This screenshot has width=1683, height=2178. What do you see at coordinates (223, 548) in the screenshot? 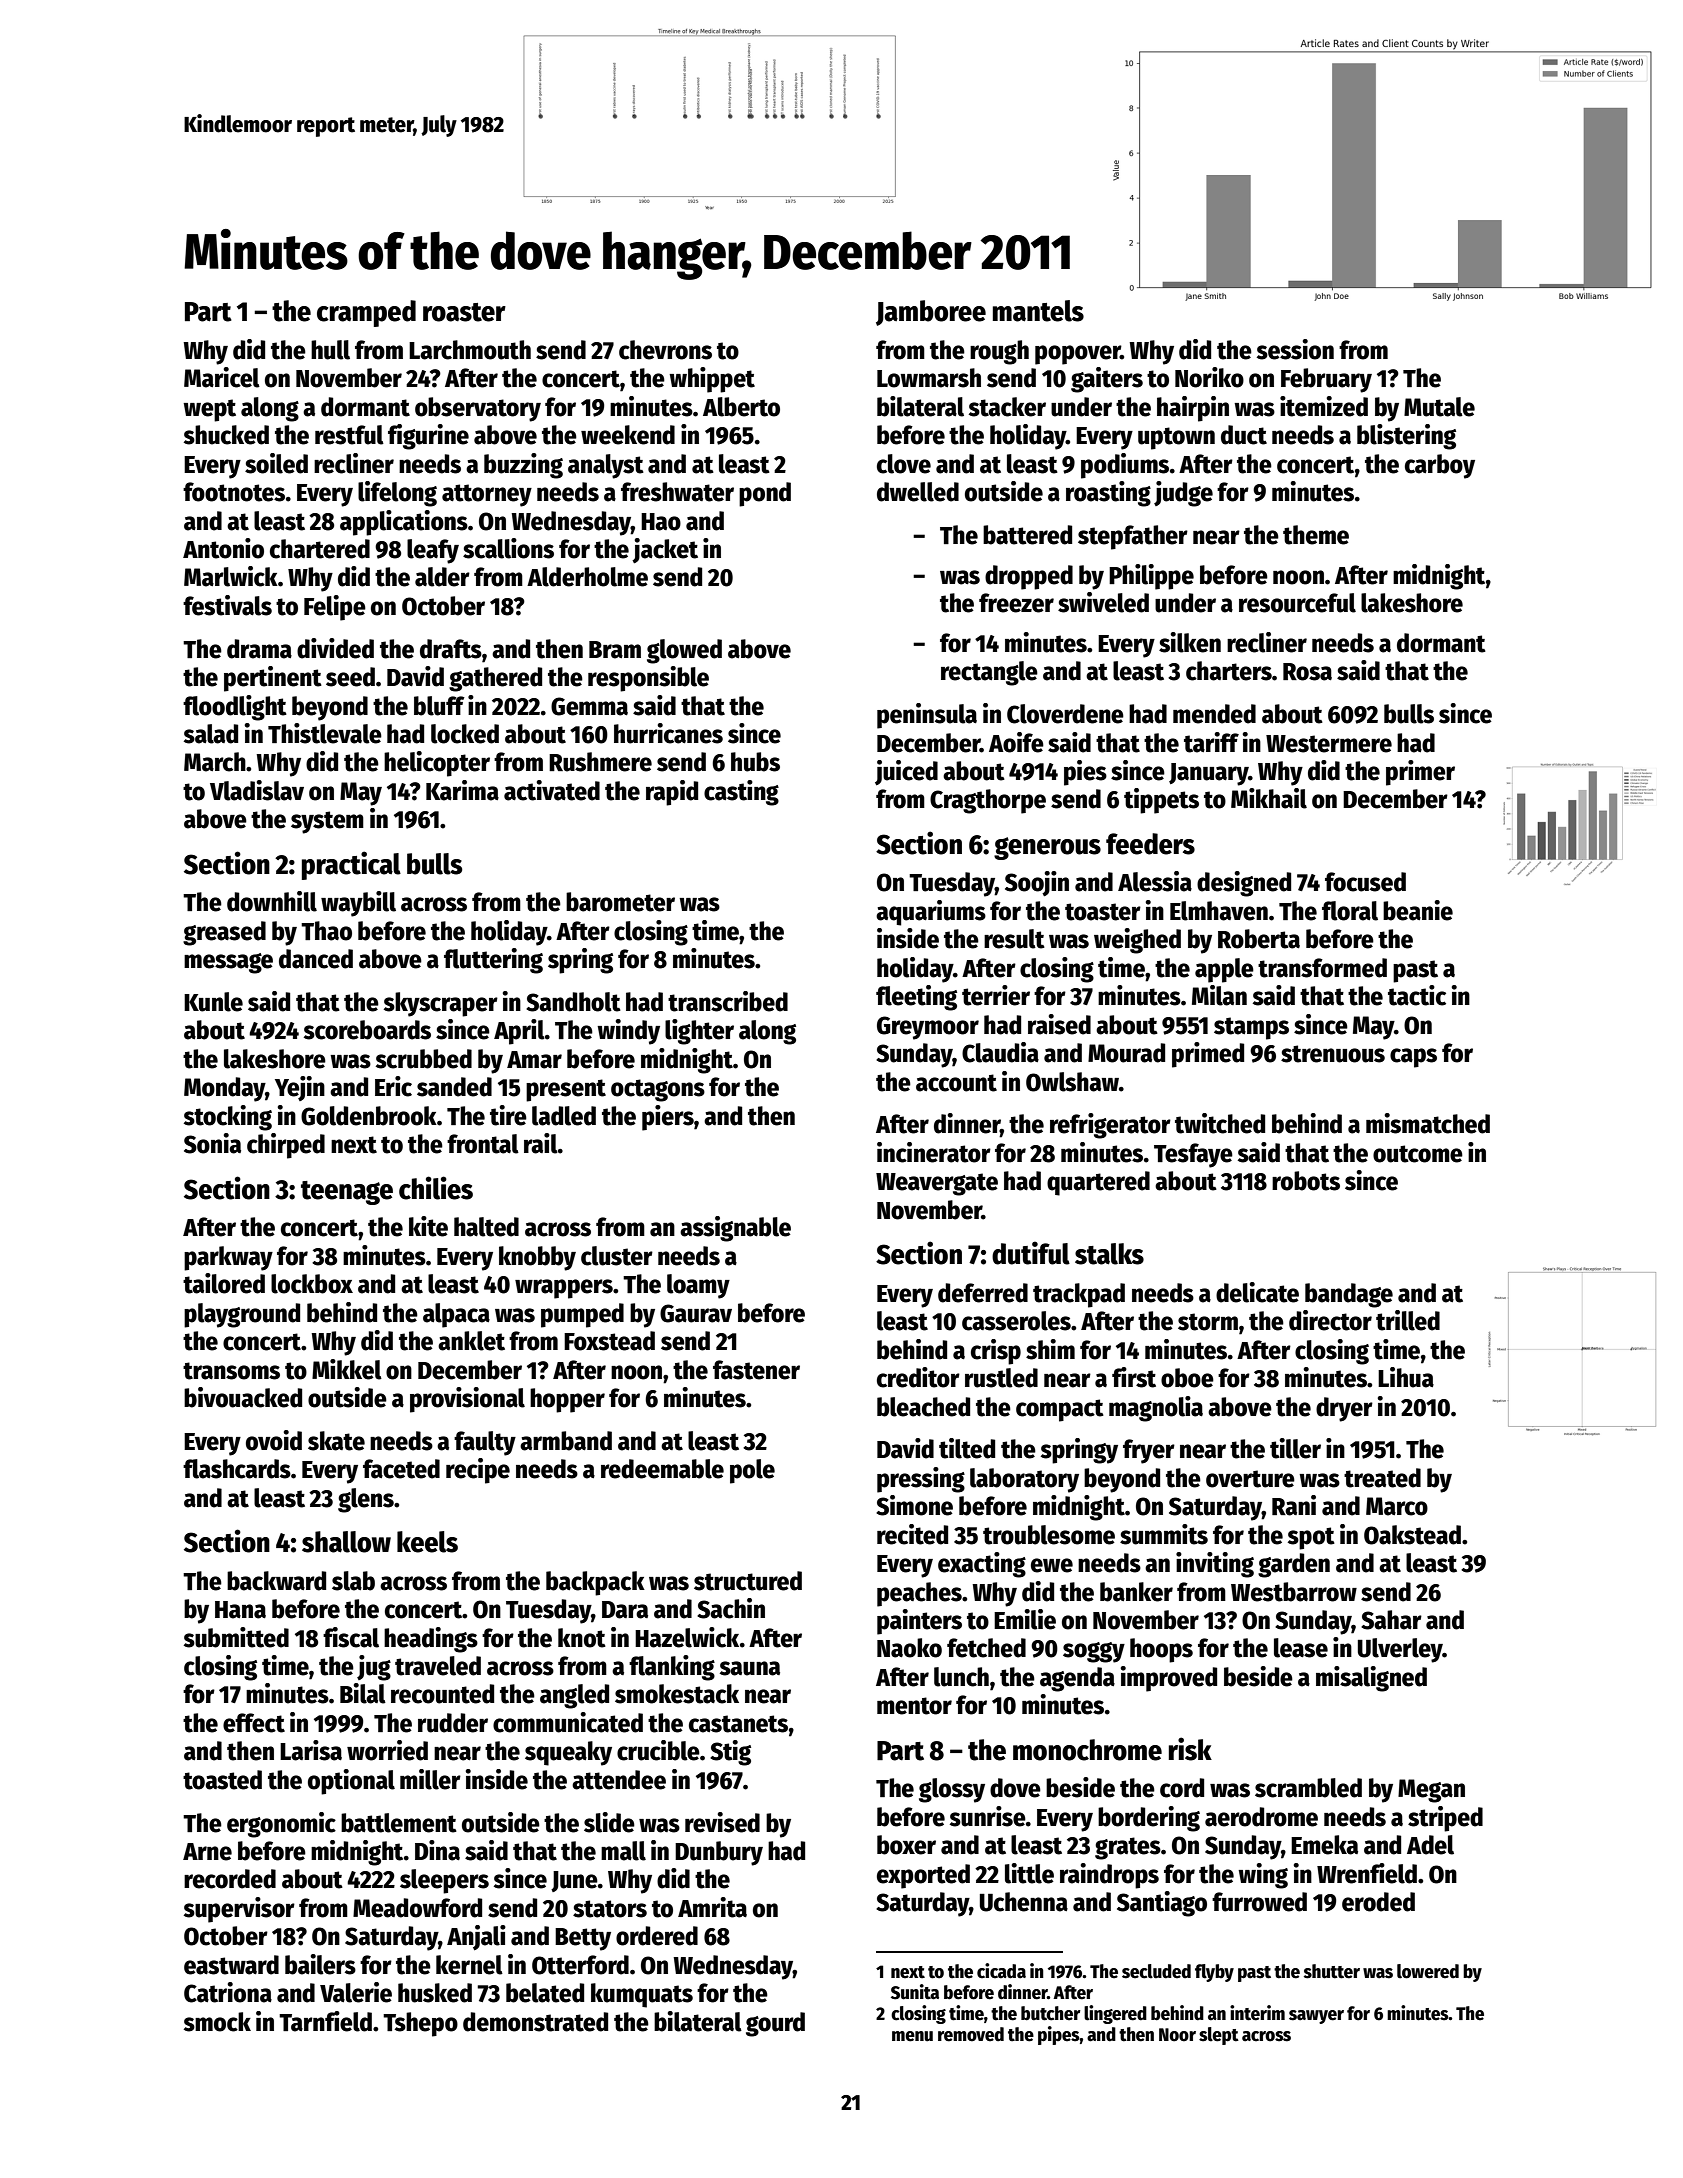
I see `Antonio` at bounding box center [223, 548].
